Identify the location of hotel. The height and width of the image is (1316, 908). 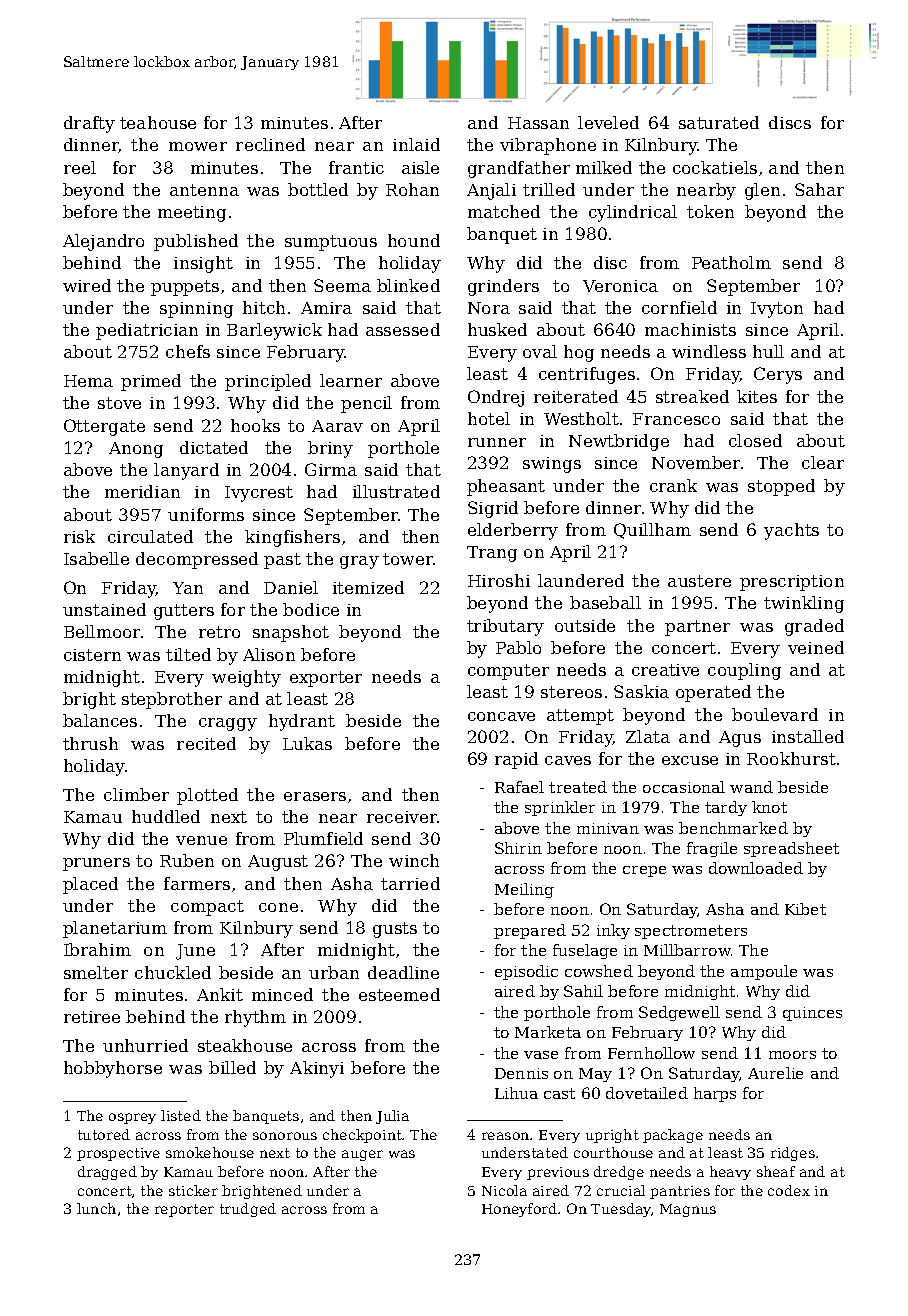
(489, 418).
